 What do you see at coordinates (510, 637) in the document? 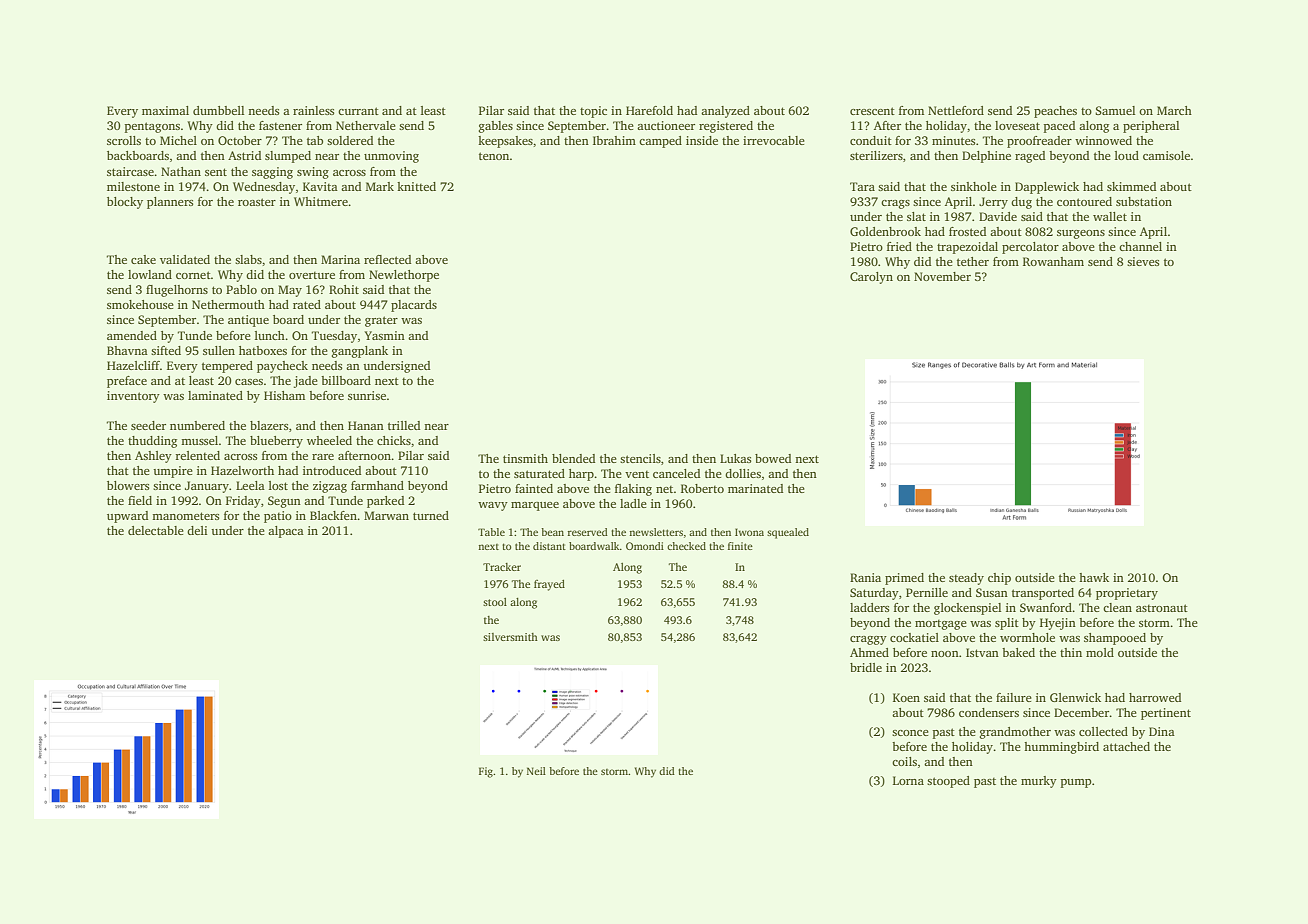
I see `silversmith` at bounding box center [510, 637].
